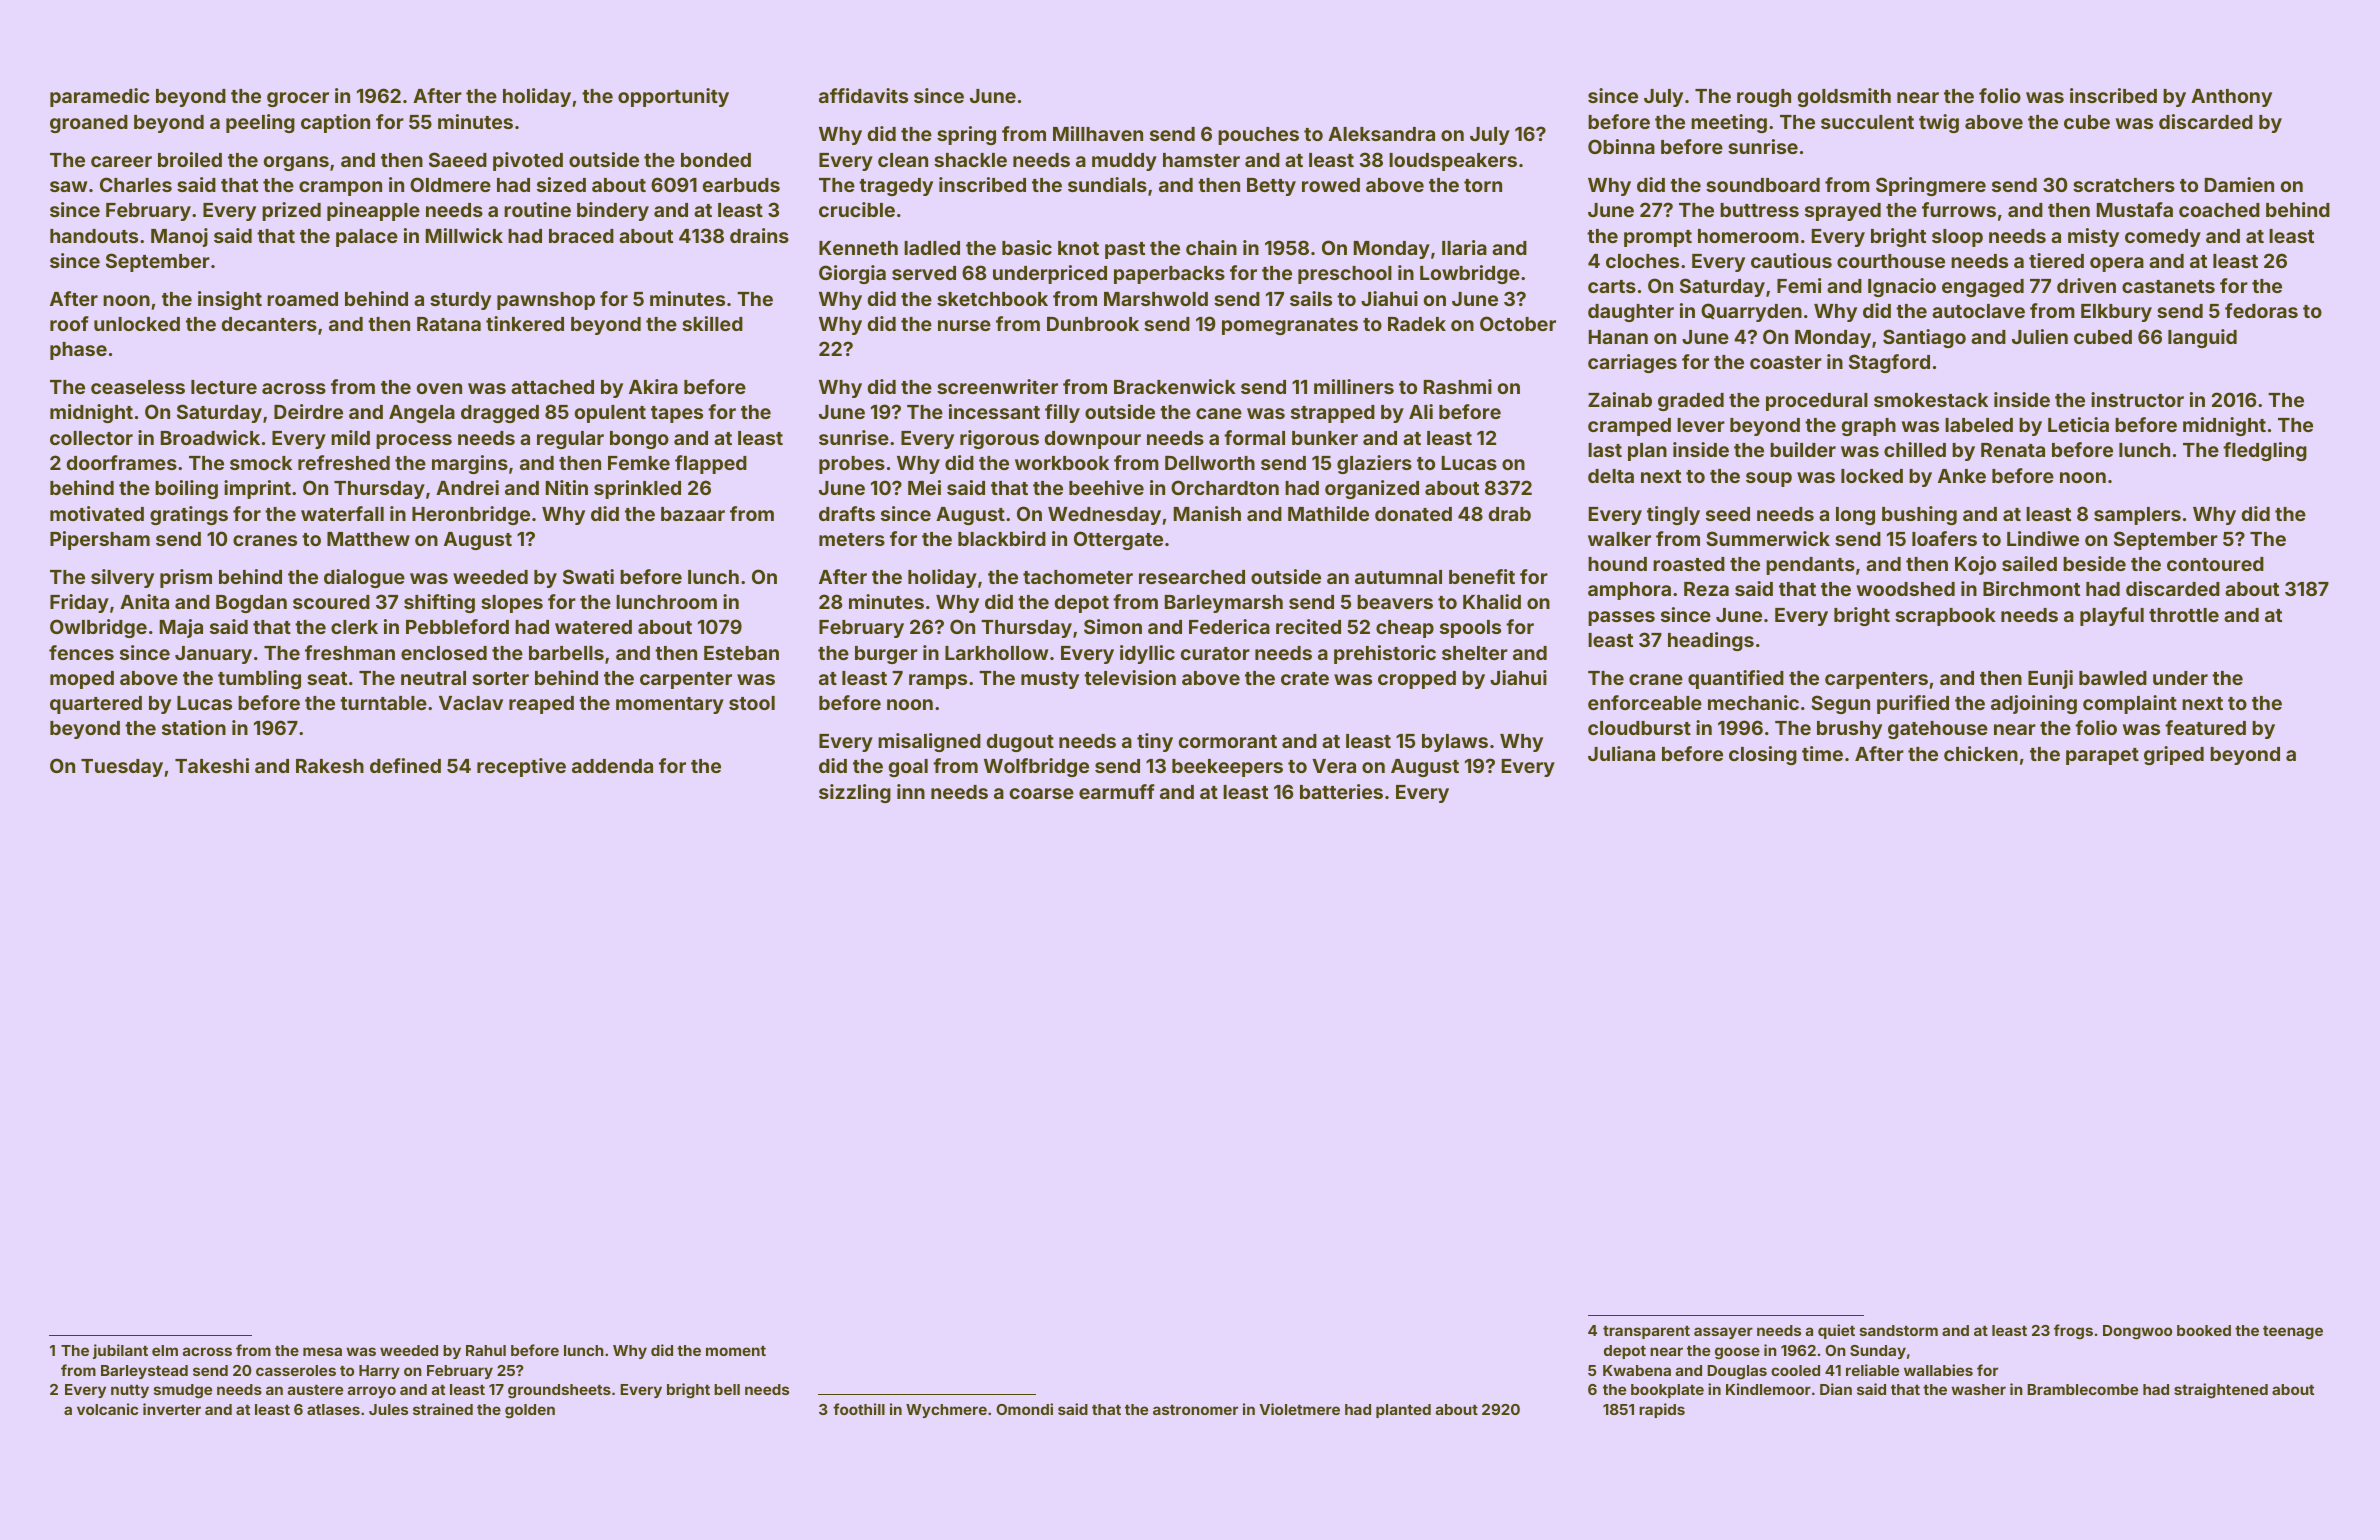  I want to click on transparent, so click(1646, 1332).
